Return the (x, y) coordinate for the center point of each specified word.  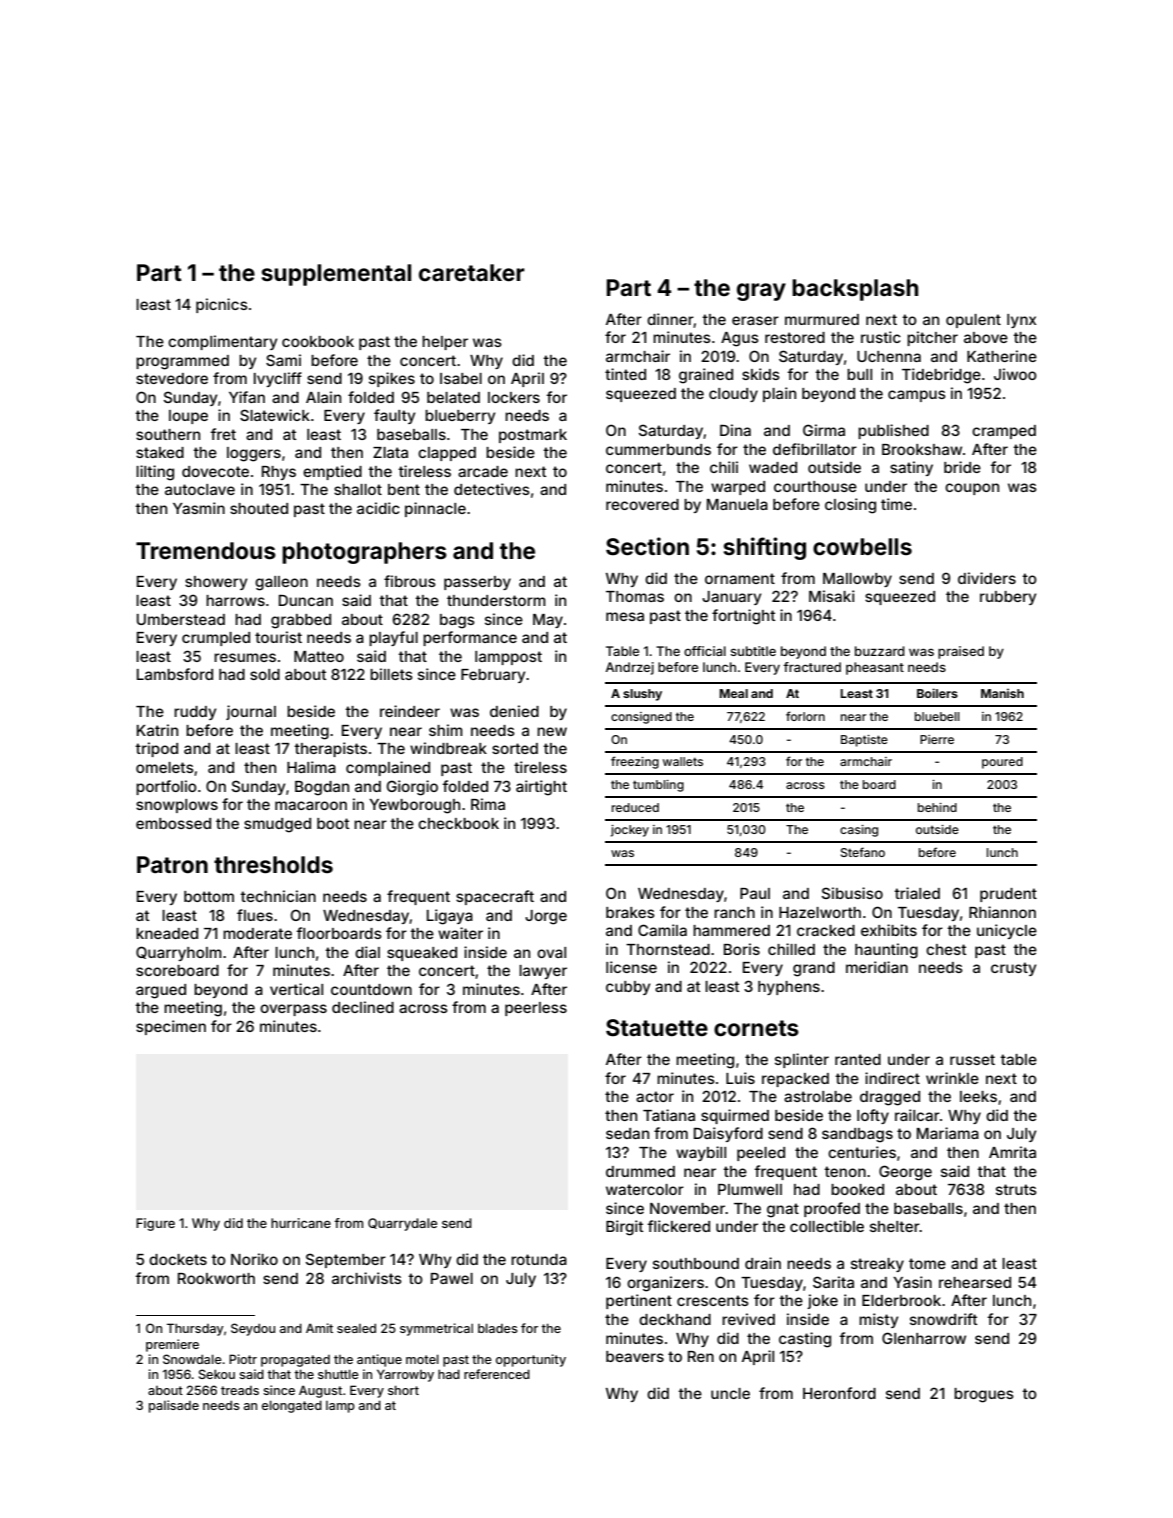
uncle (730, 1393)
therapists (330, 749)
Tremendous (206, 551)
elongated (292, 1406)
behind (937, 807)
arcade (483, 471)
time (896, 504)
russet (972, 1059)
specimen (171, 1027)
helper (445, 343)
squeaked (422, 954)
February (493, 676)
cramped (1004, 432)
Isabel (461, 378)
